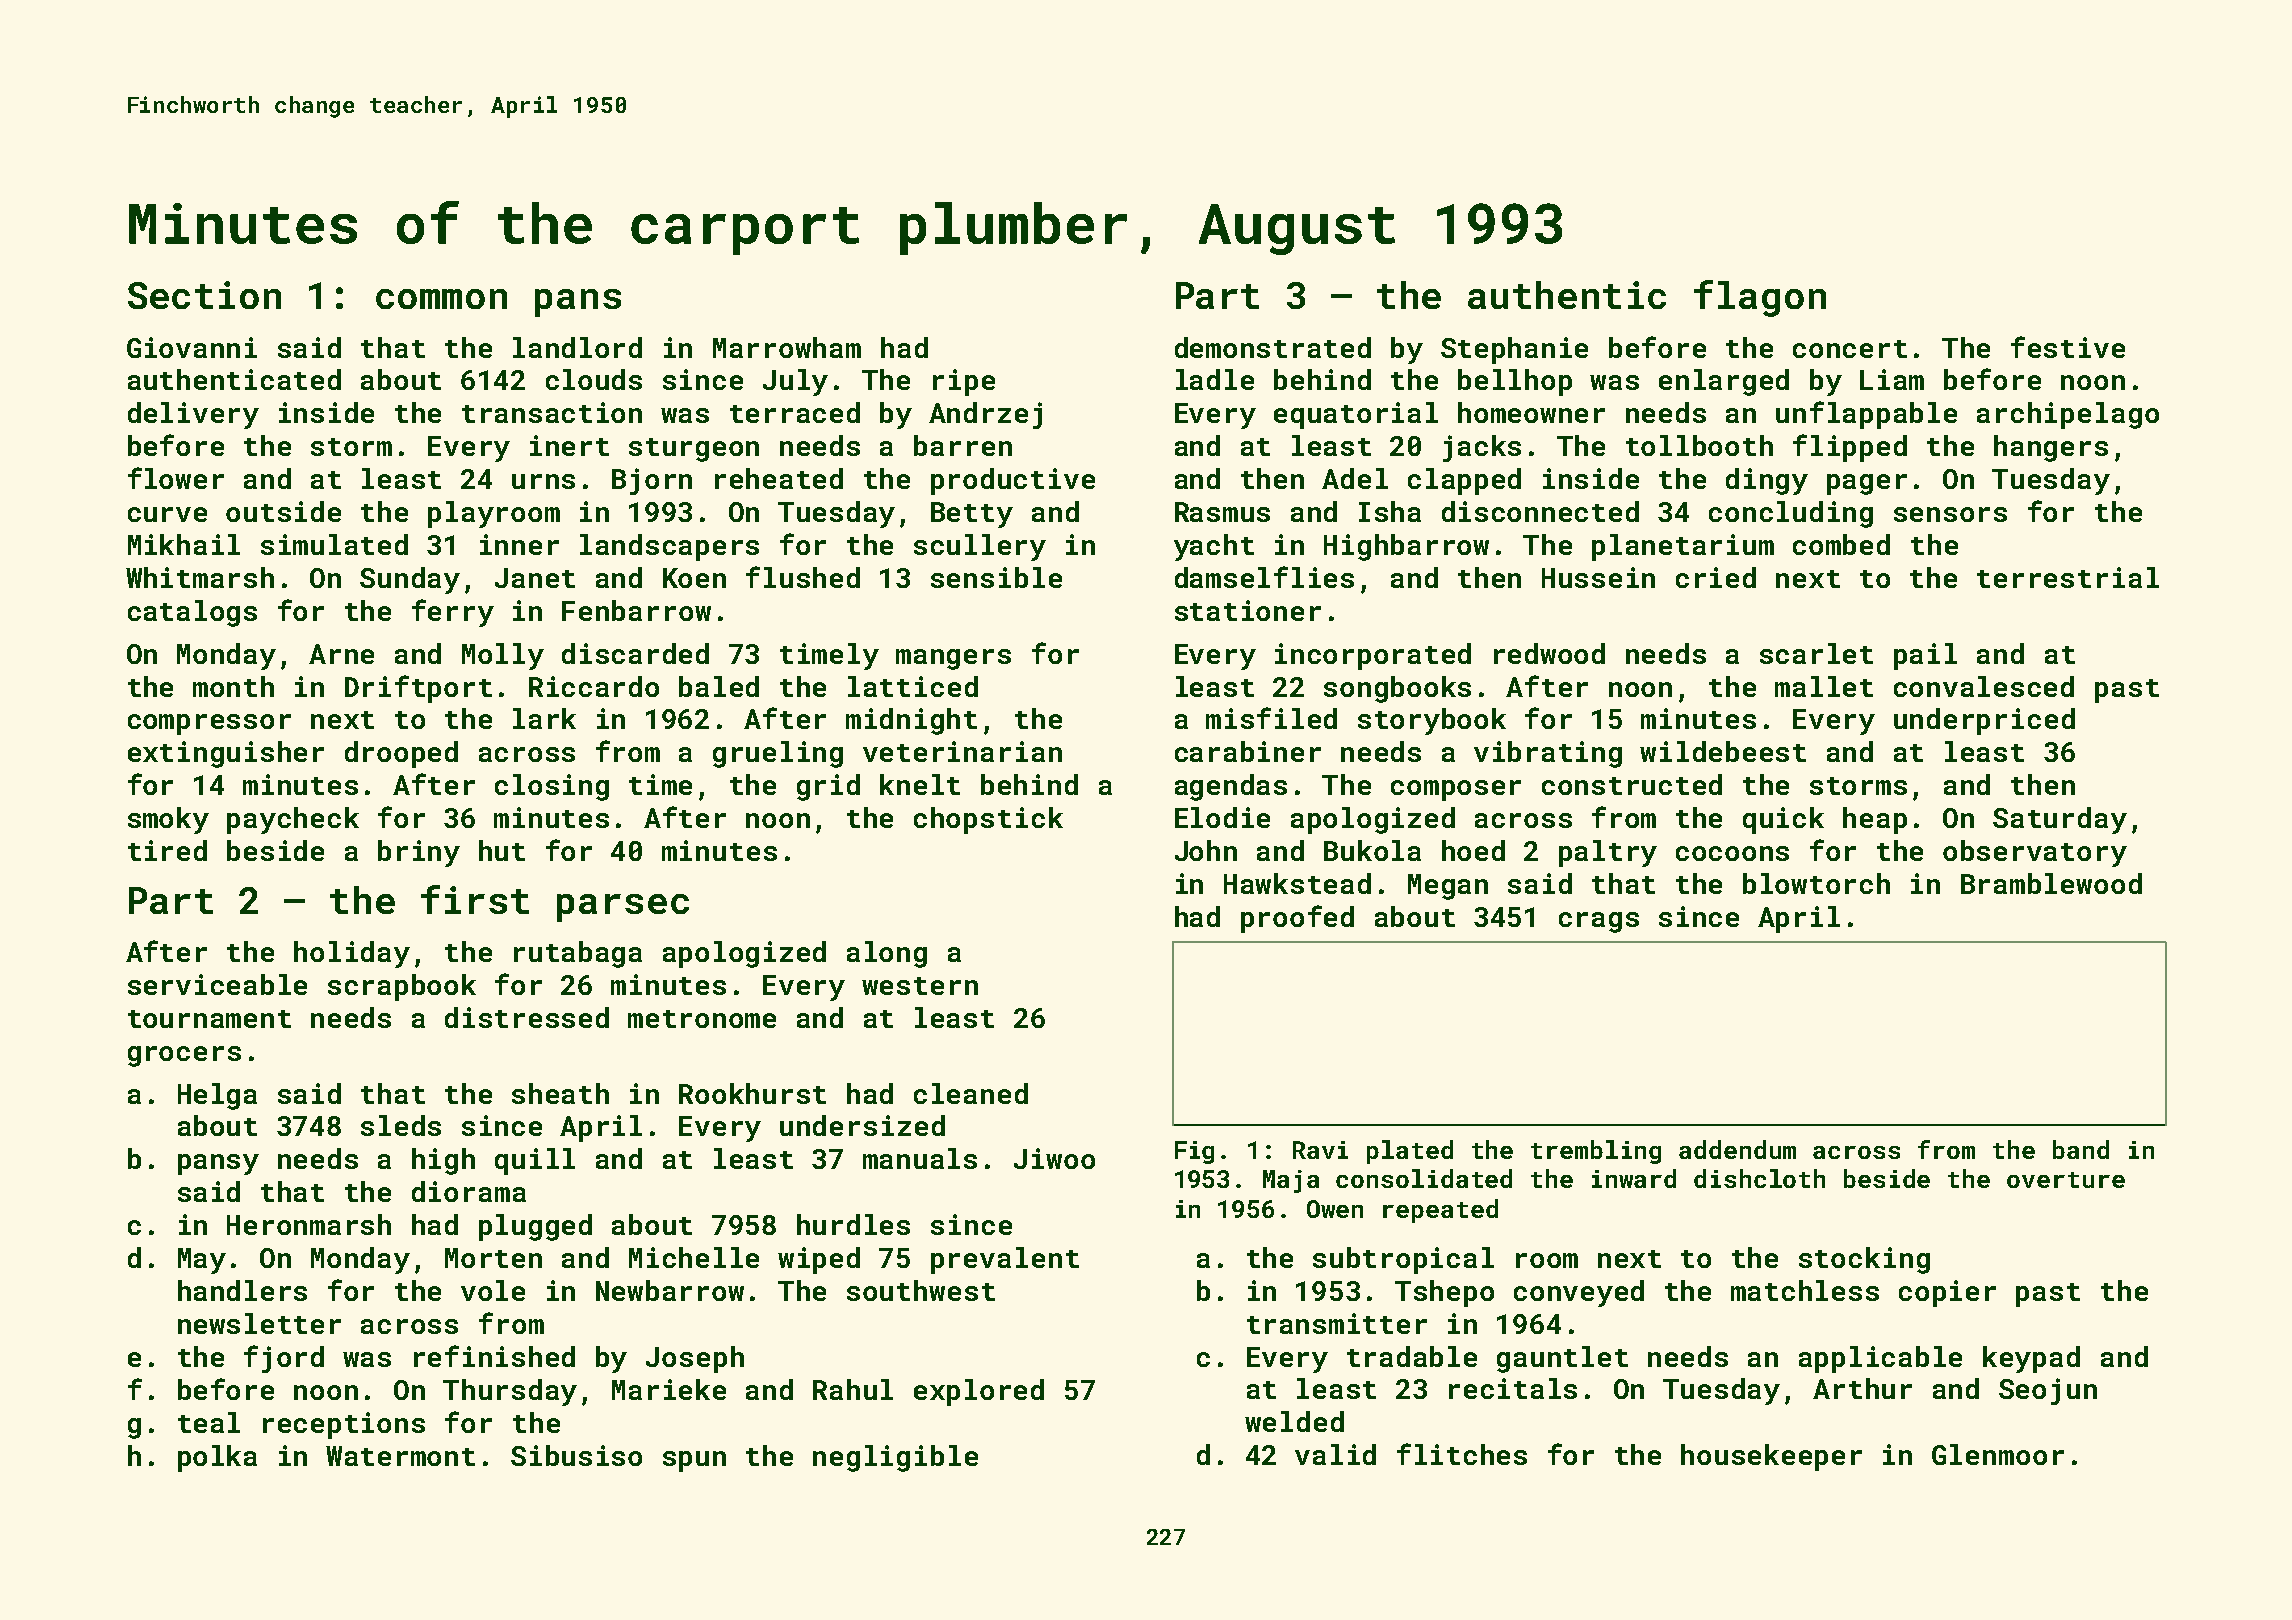 This image has width=2292, height=1620. I want to click on festive, so click(2068, 347).
